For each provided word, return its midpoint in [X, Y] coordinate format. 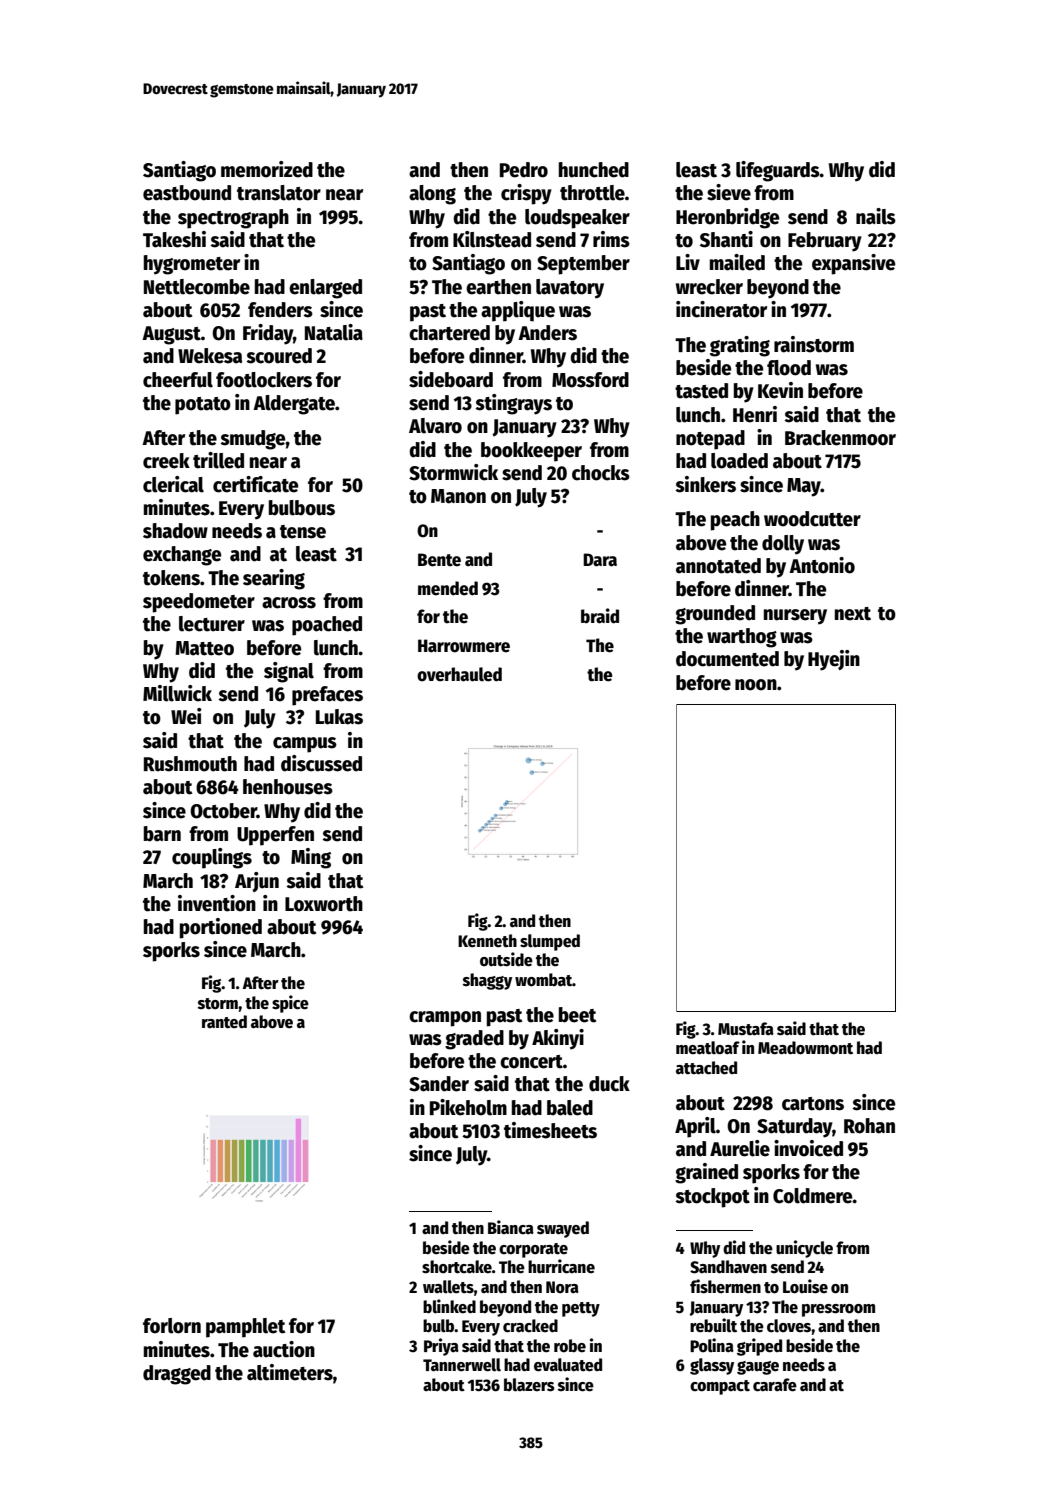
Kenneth [487, 941]
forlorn [172, 1326]
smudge [253, 440]
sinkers [705, 484]
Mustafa [746, 1029]
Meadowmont [805, 1048]
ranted [224, 1022]
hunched [594, 170]
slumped [550, 942]
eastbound [187, 193]
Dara [600, 560]
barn [162, 834]
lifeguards [778, 171]
